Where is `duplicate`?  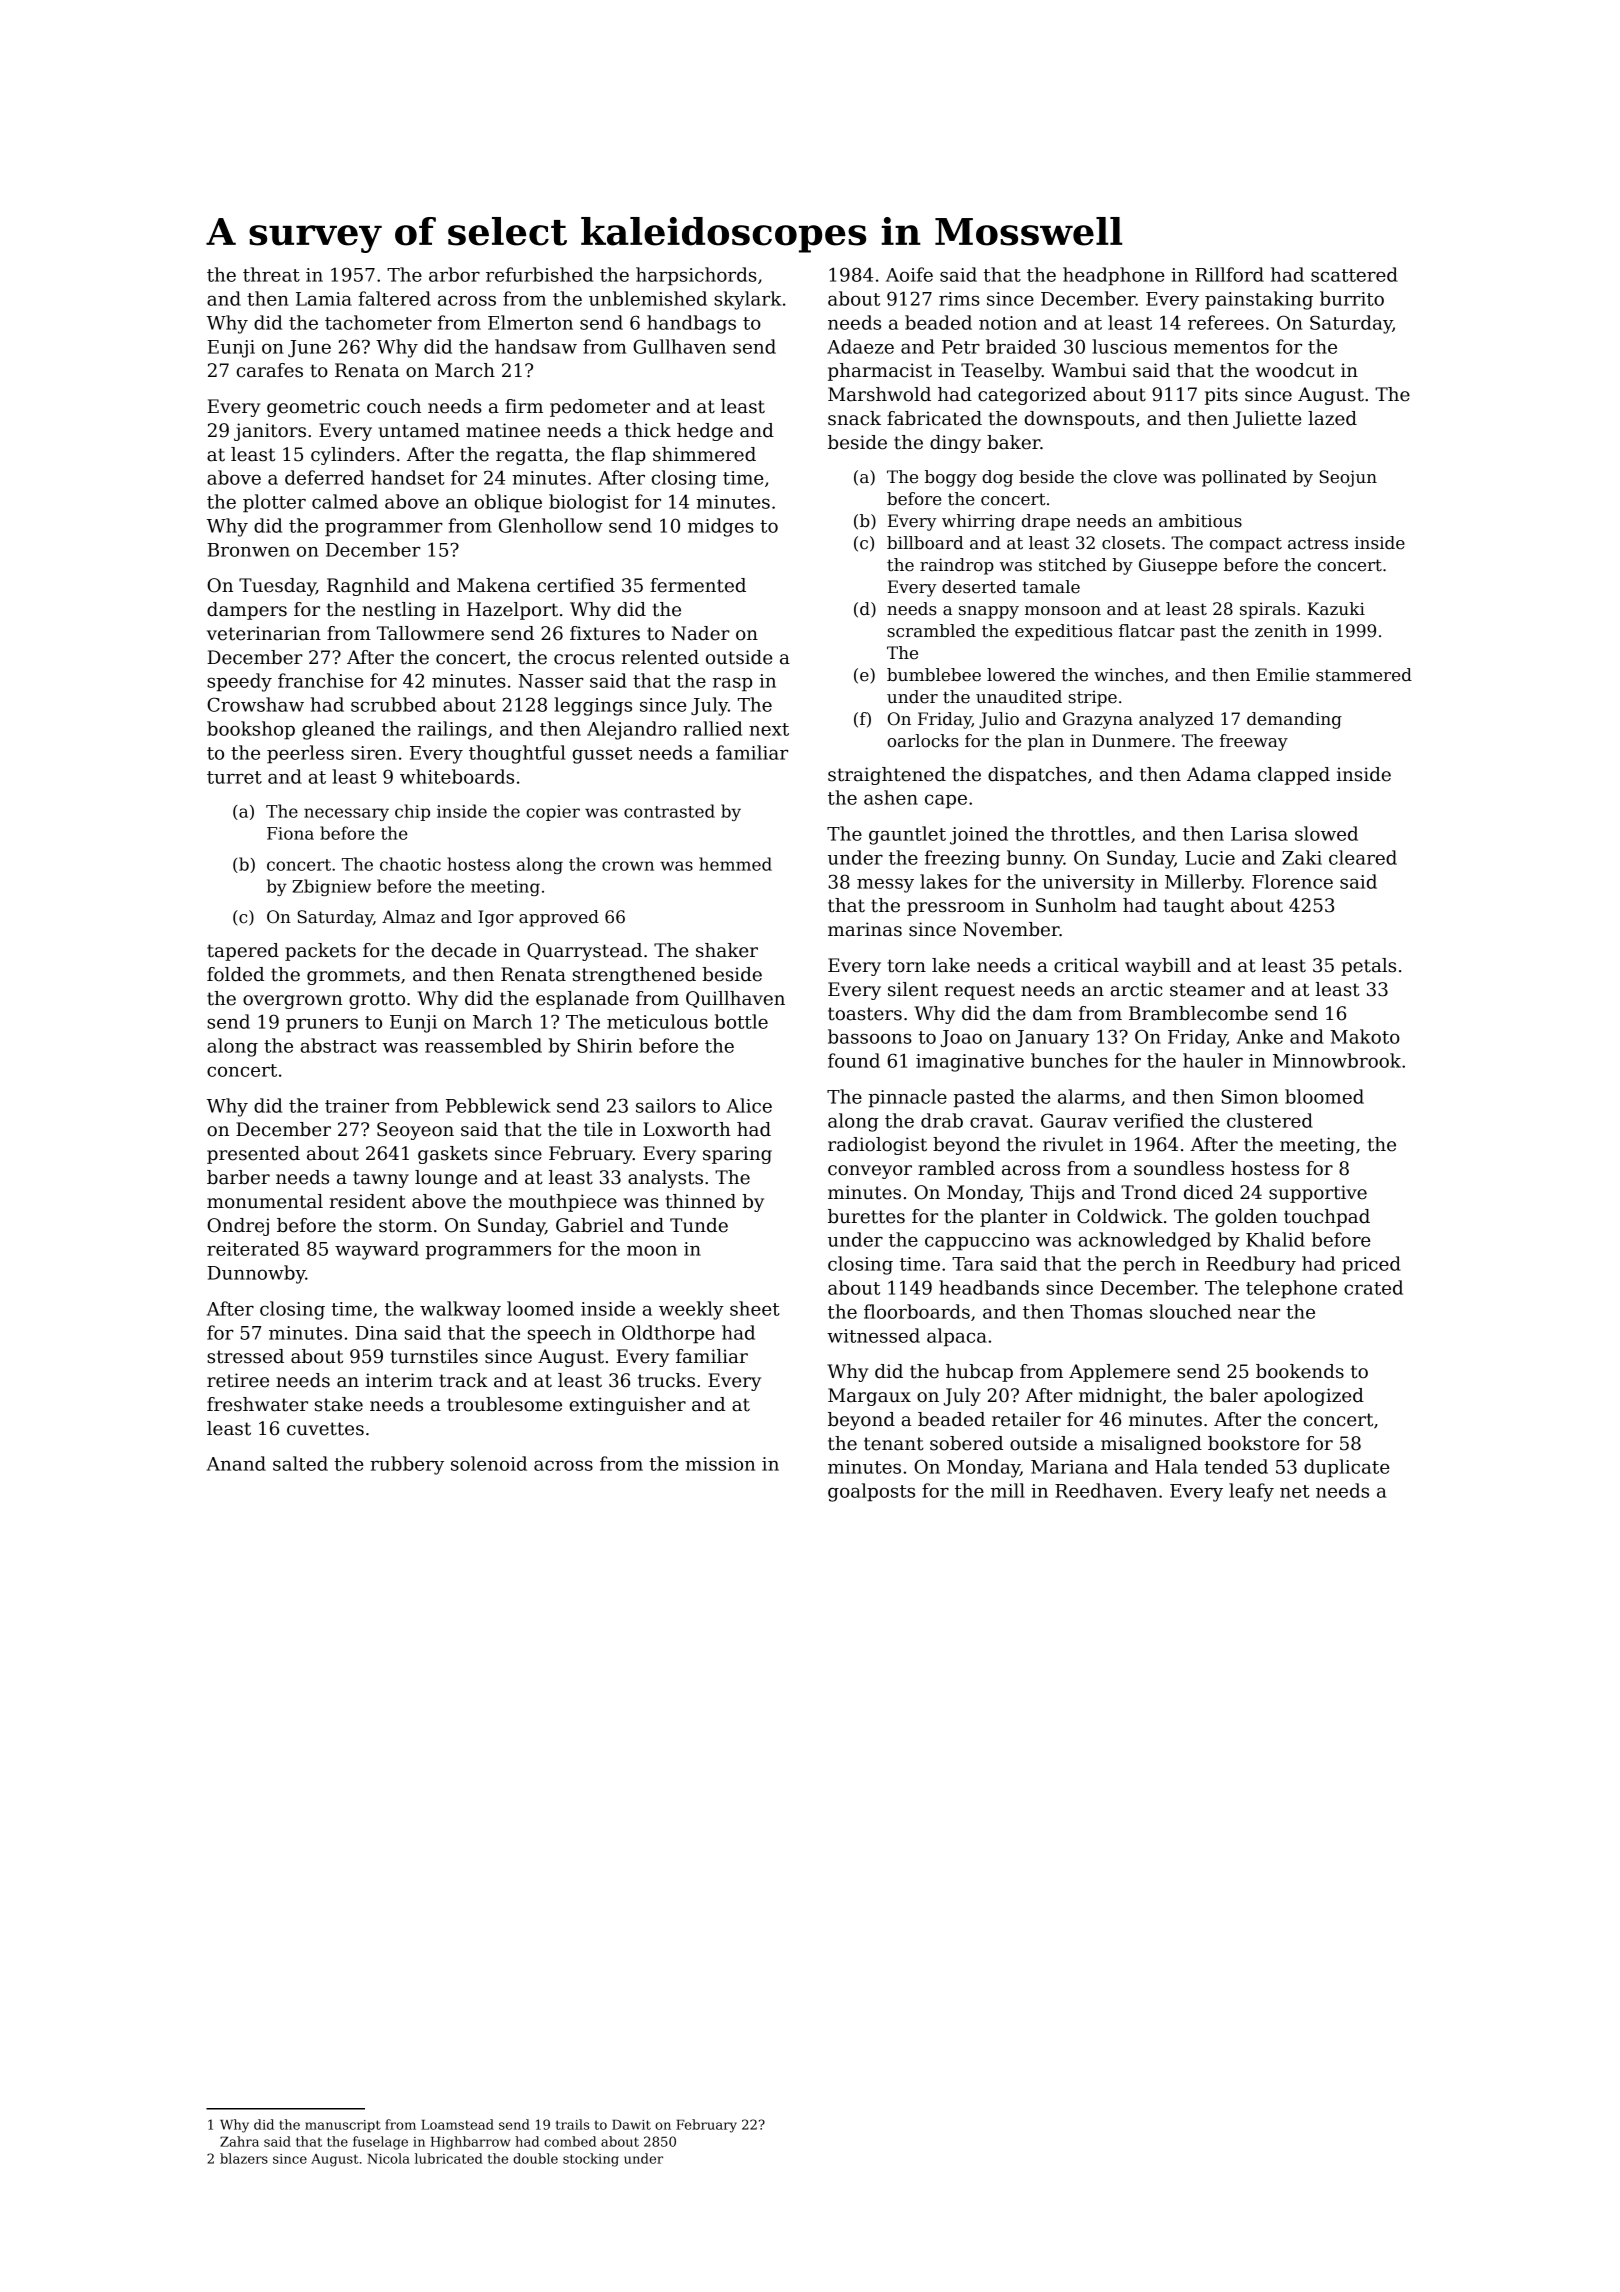
duplicate is located at coordinates (1347, 1468).
